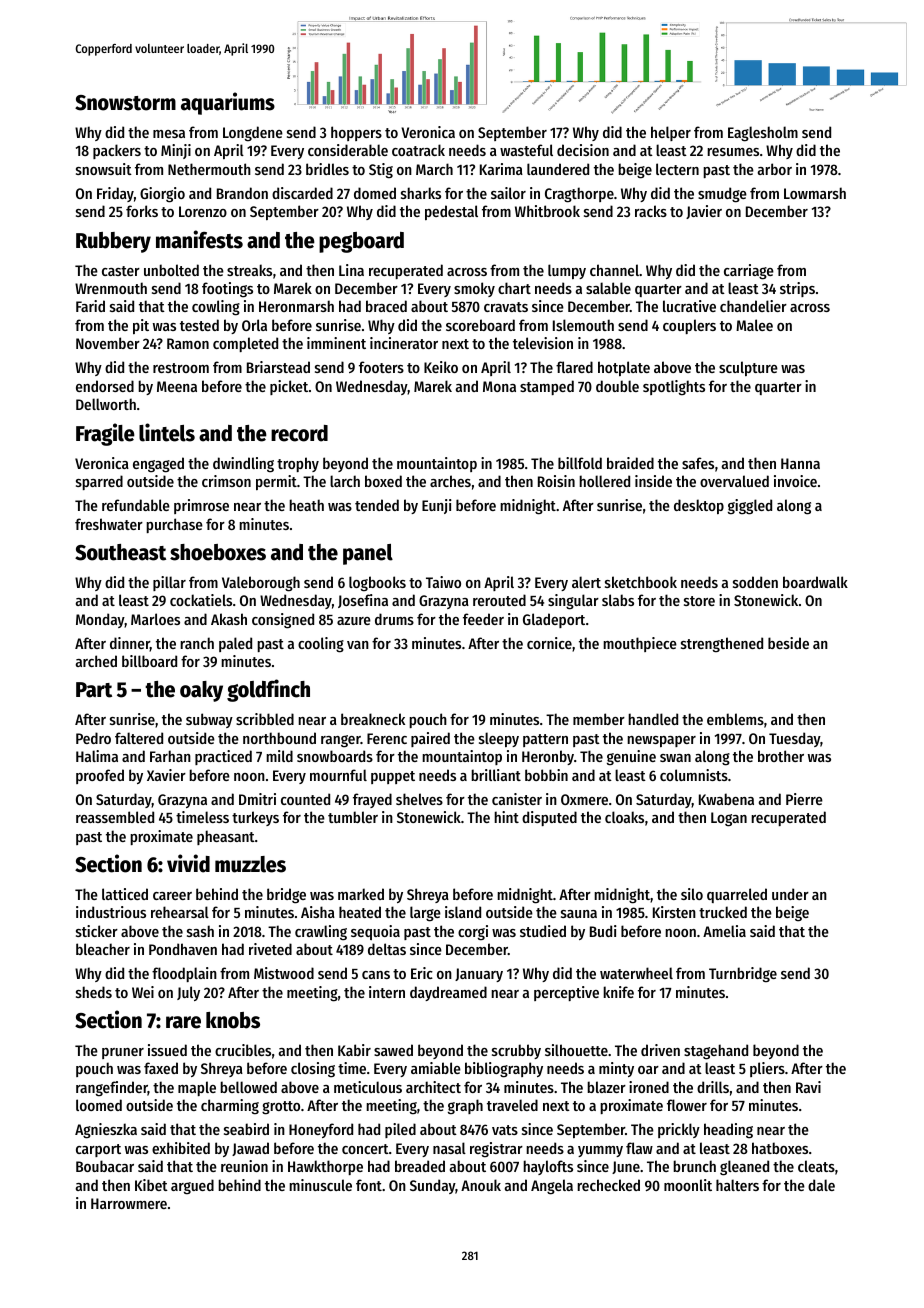  I want to click on reunion, so click(244, 1166).
